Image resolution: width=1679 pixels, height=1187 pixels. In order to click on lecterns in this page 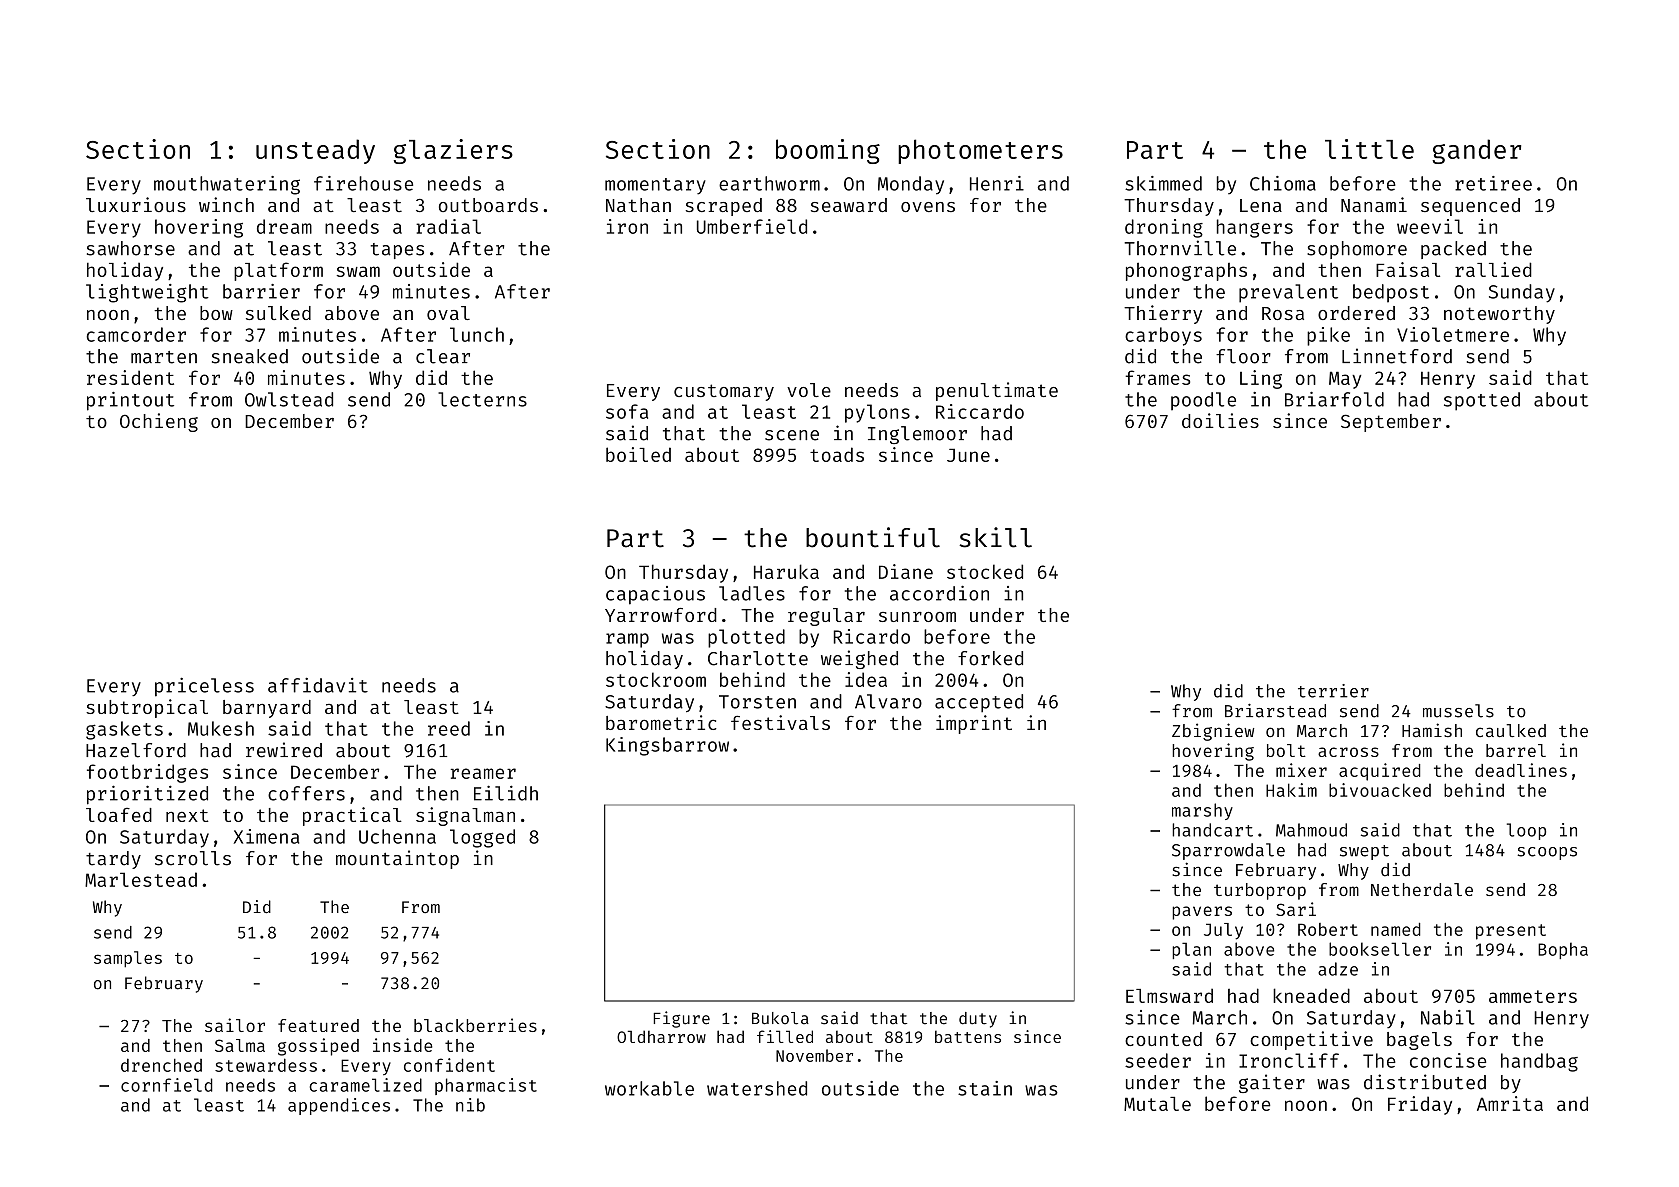, I will do `click(482, 399)`.
